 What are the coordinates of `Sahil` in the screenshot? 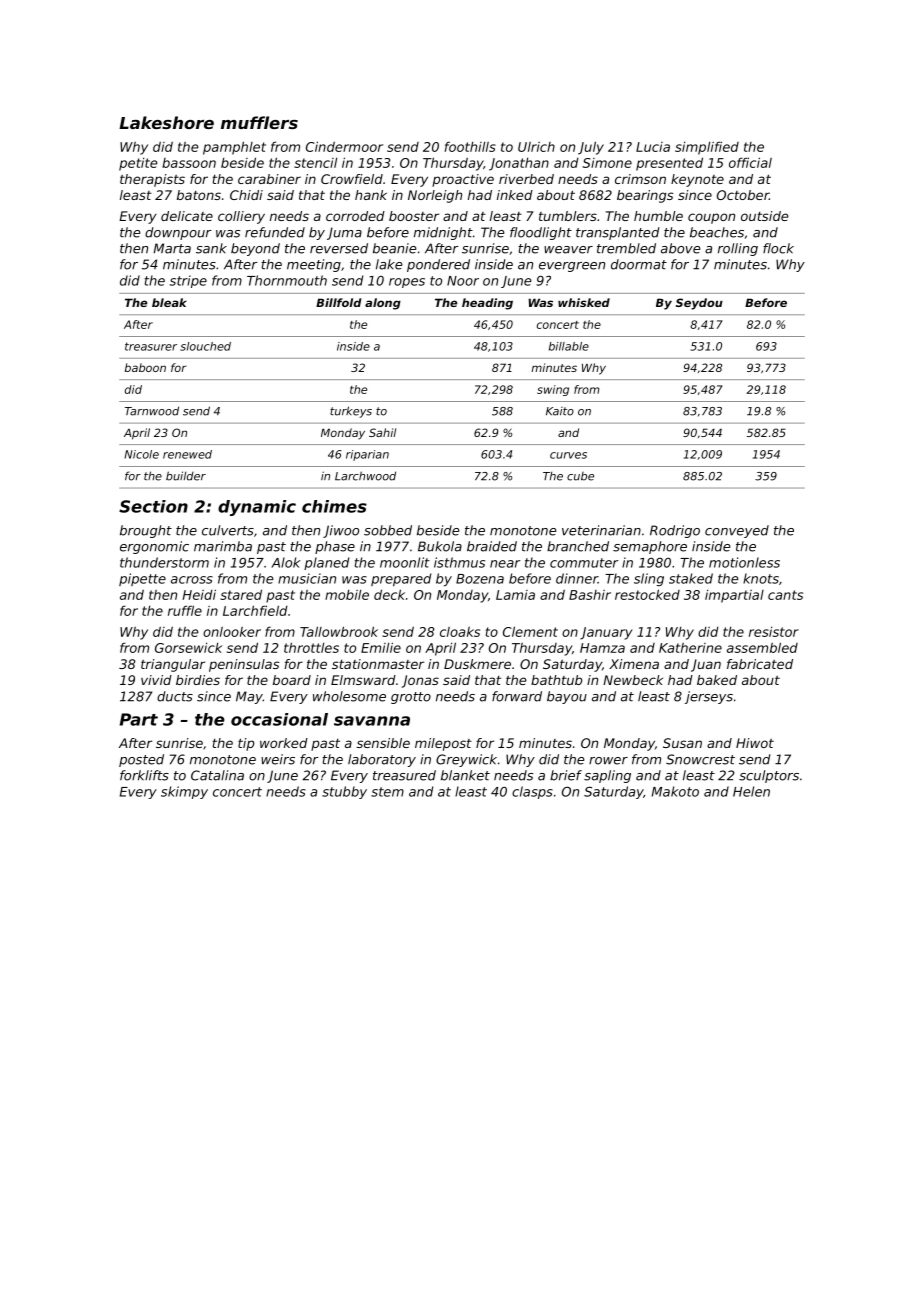 It's located at (382, 432).
